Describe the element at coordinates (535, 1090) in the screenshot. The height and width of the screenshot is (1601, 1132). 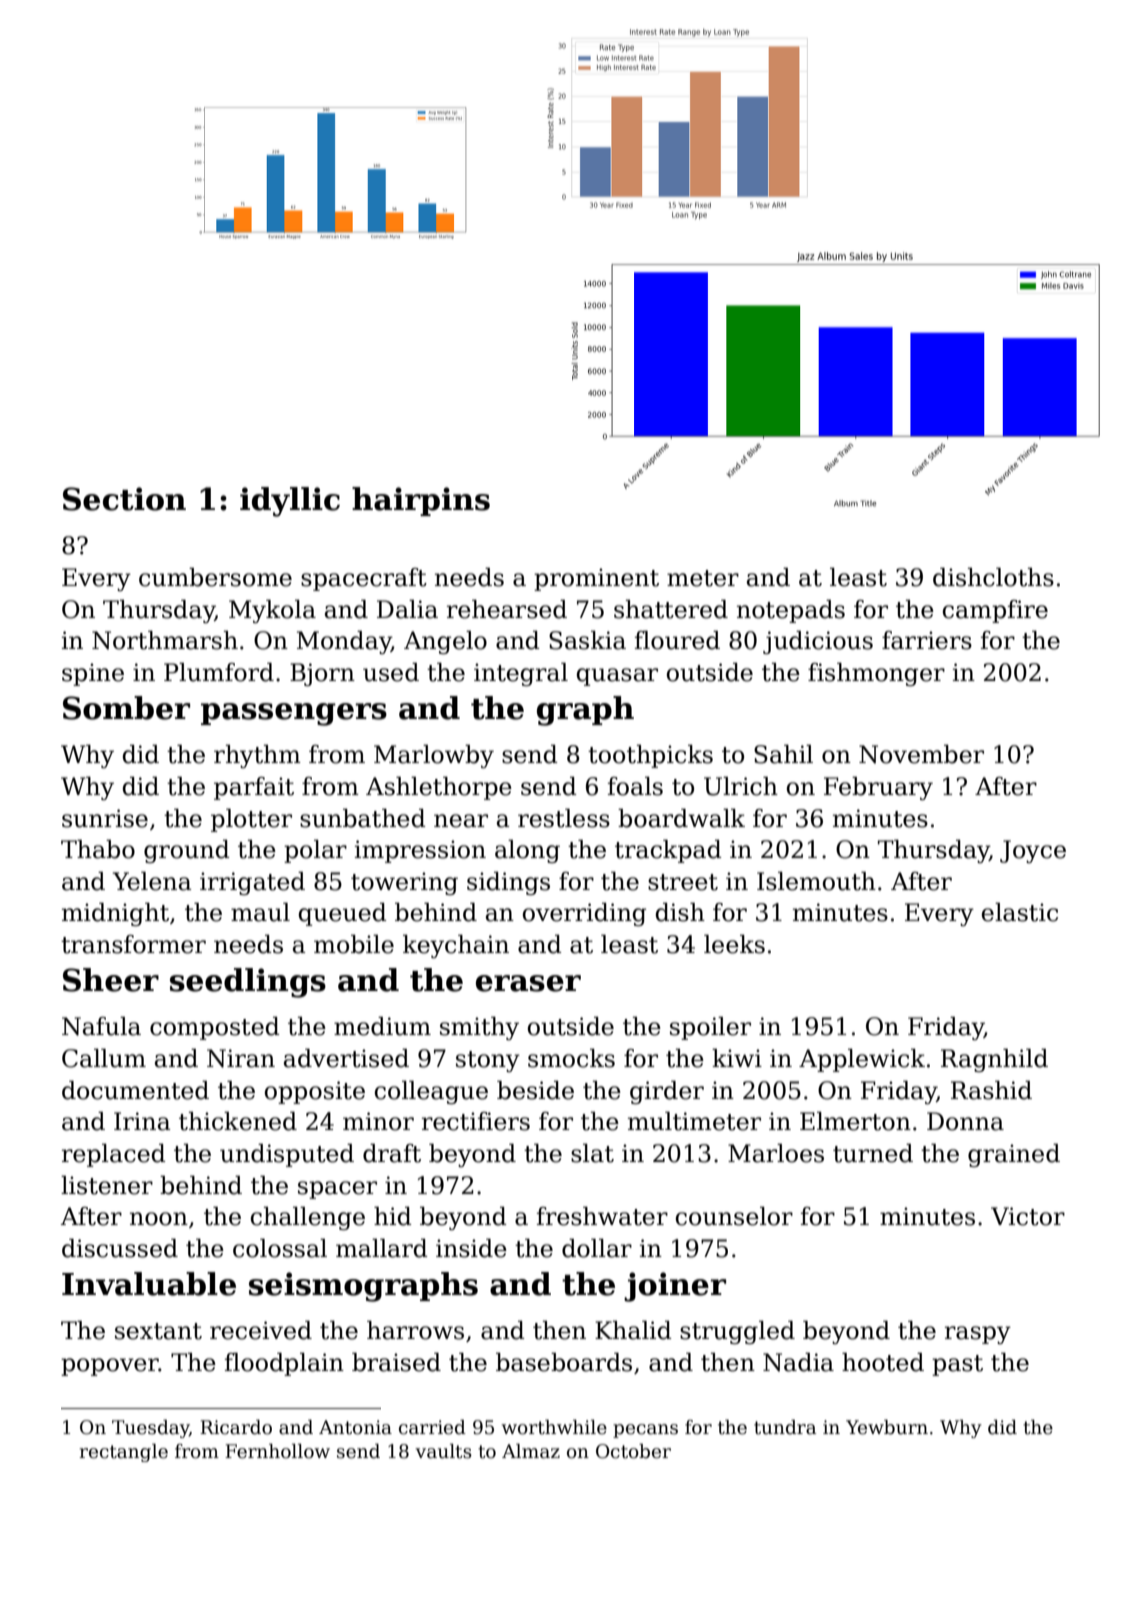
I see `beside` at that location.
